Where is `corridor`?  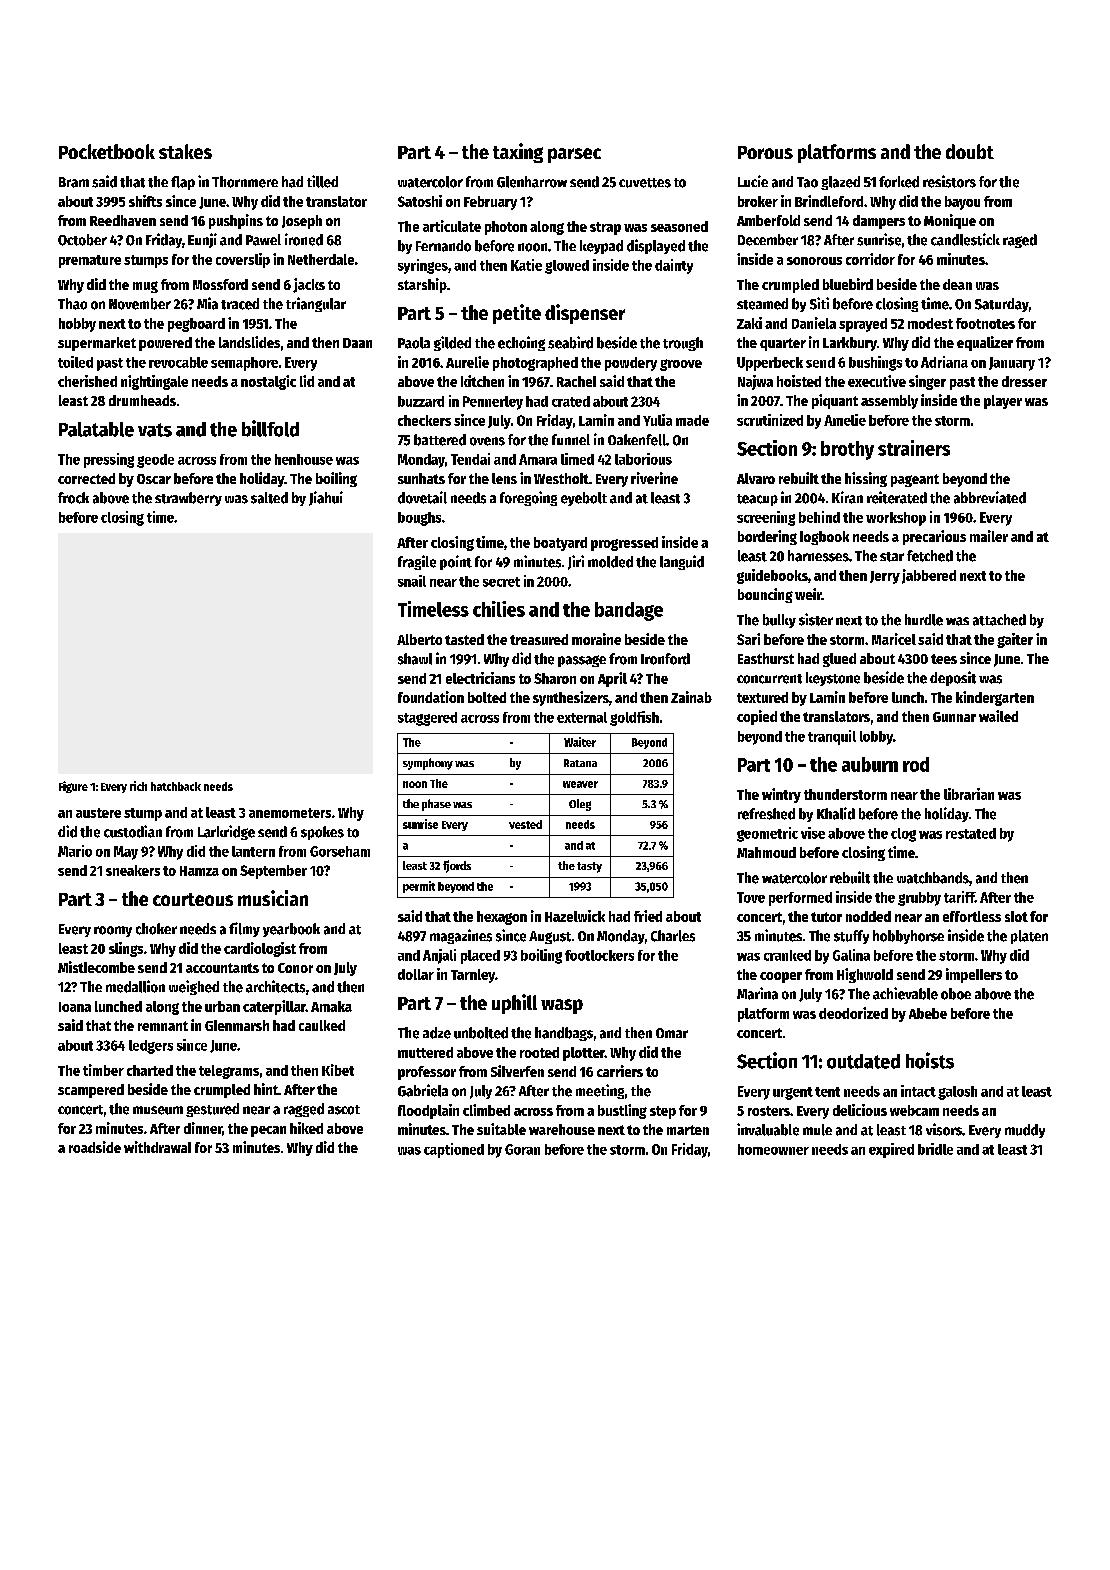
corridor is located at coordinates (870, 259).
